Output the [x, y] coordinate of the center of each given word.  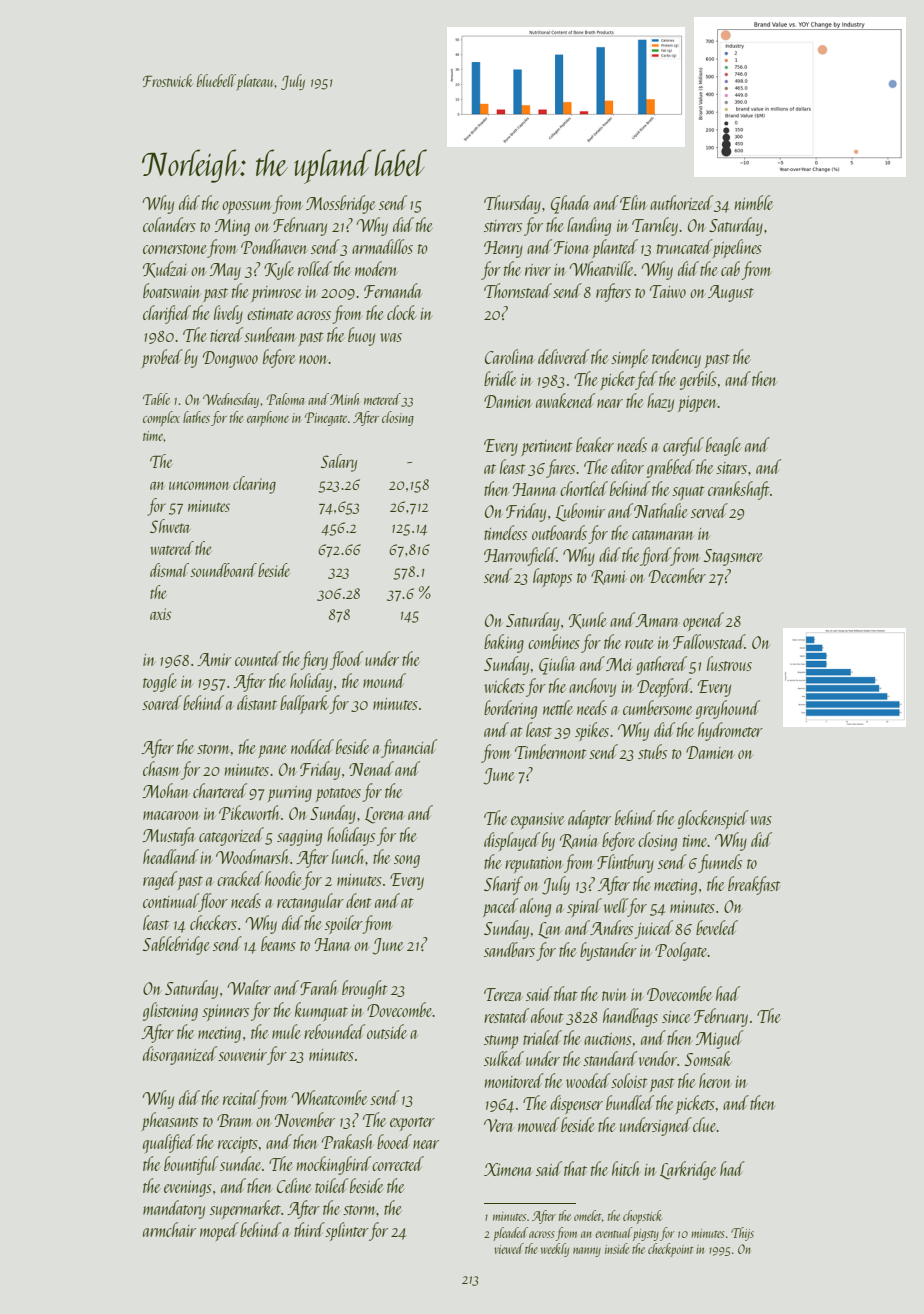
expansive [537, 821]
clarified [167, 314]
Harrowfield [520, 556]
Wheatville [601, 268]
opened [703, 621]
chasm [161, 768]
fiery [314, 660]
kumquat [321, 1011]
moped [219, 1231]
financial [409, 748]
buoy [361, 336]
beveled [717, 927]
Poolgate [681, 951]
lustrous [729, 663]
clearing [254, 485]
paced [500, 907]
